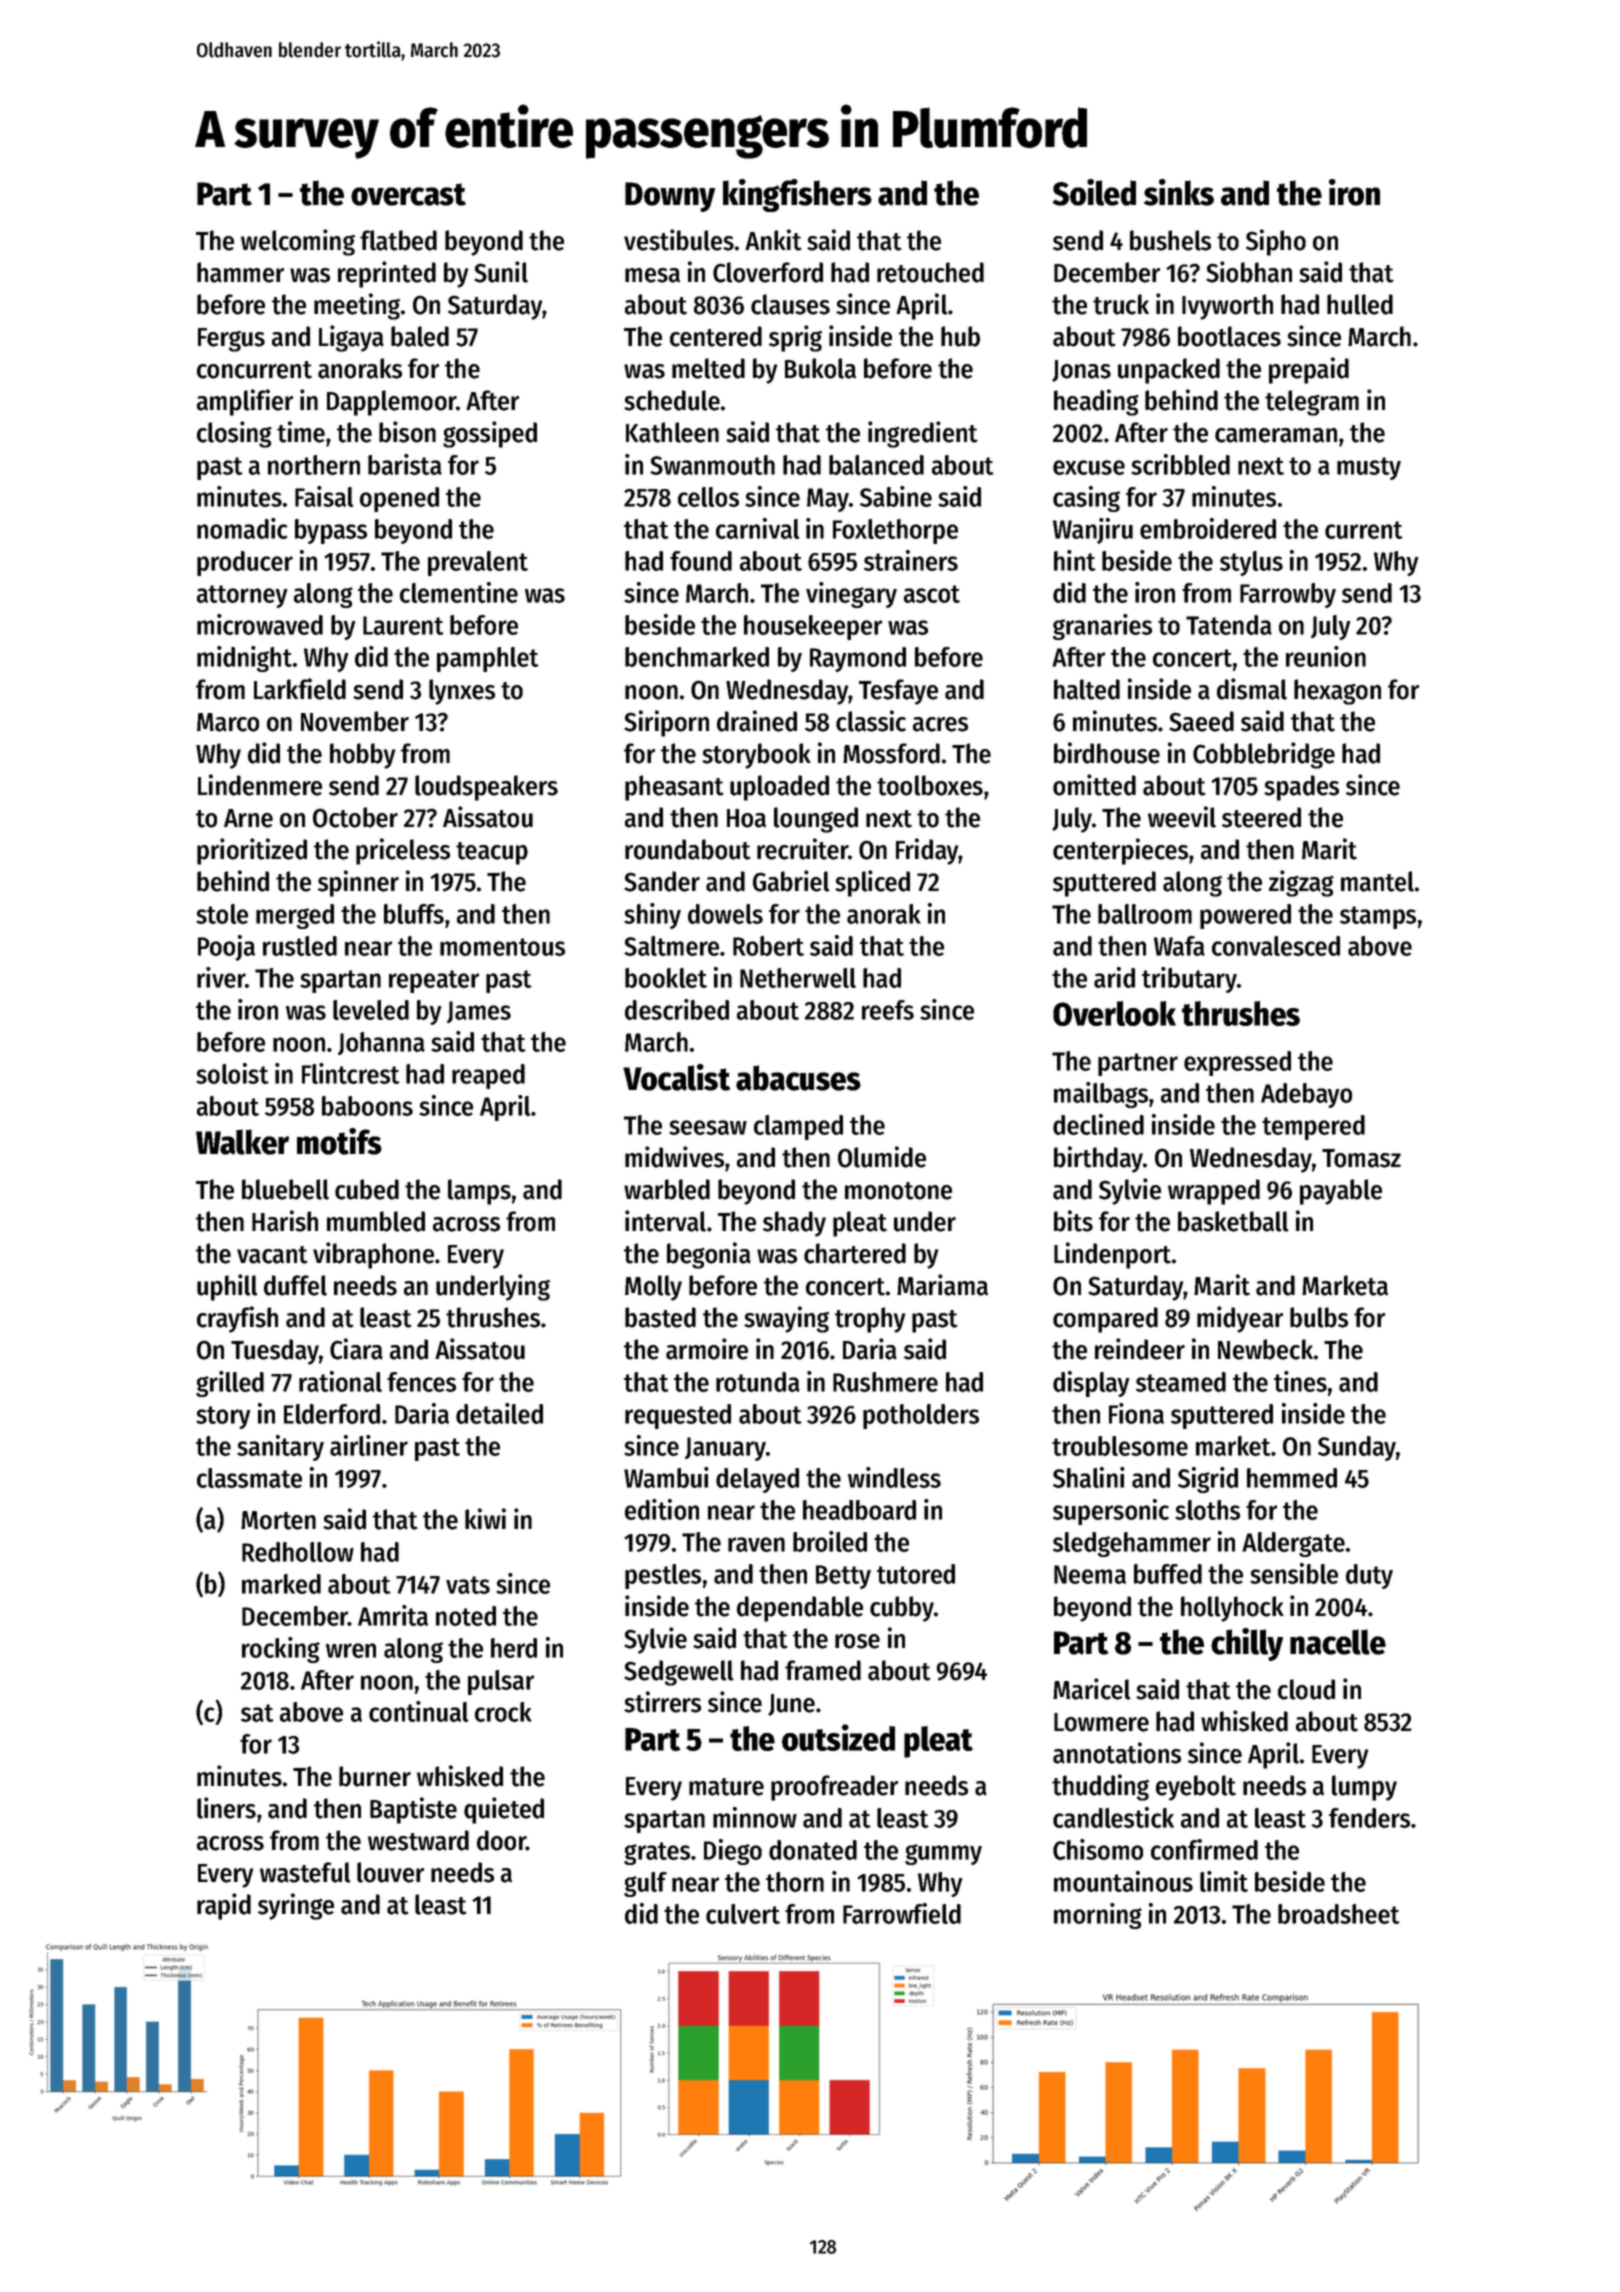 The image size is (1620, 2292). I want to click on hulled, so click(1360, 304).
